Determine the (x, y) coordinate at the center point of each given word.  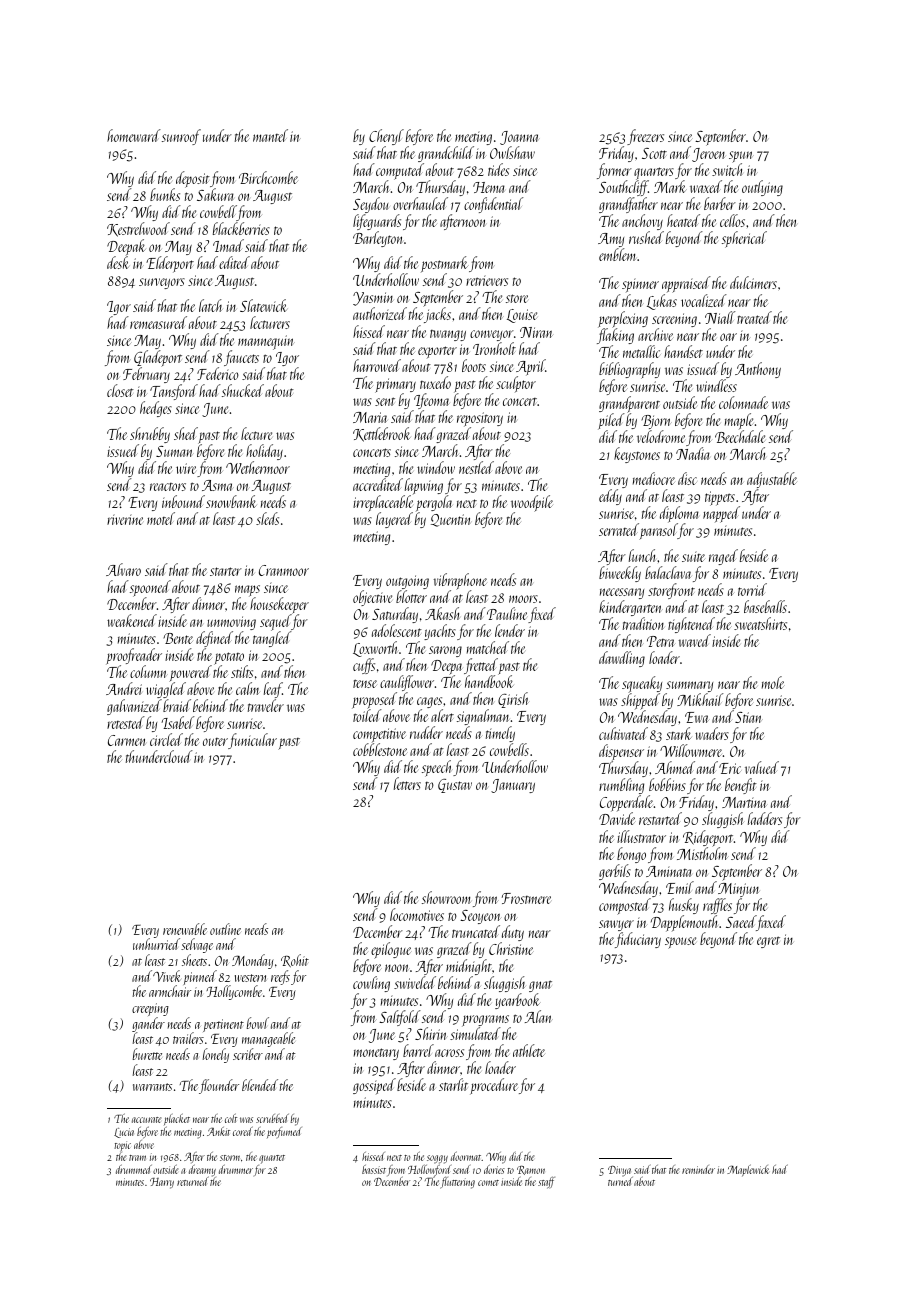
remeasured (158, 322)
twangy (448, 335)
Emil (680, 887)
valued (762, 767)
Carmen (126, 740)
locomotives (417, 914)
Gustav (455, 786)
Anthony (758, 370)
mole (773, 682)
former (614, 171)
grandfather (628, 205)
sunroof (181, 137)
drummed (134, 1169)
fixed (542, 615)
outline (225, 929)
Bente (178, 638)
